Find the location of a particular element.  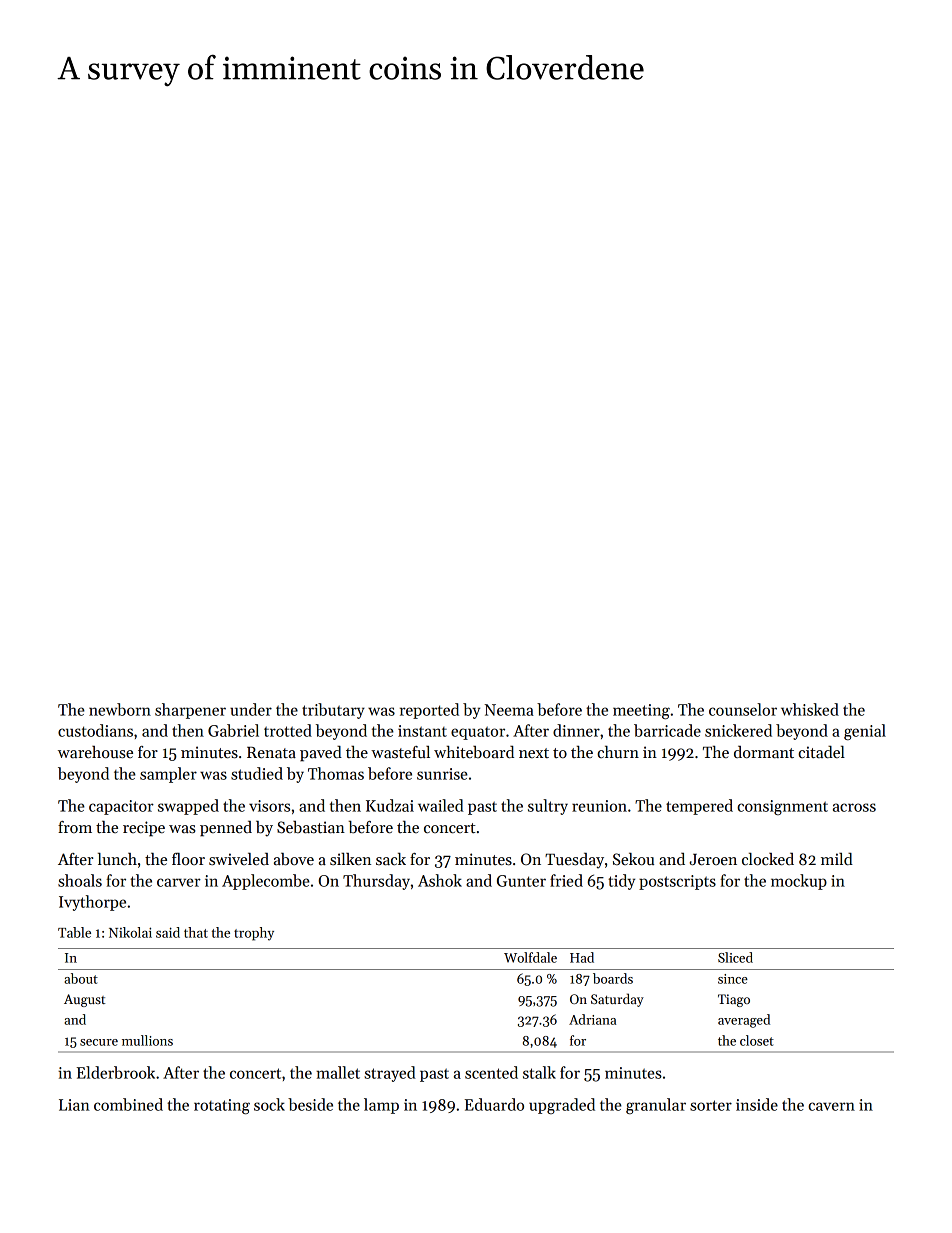

upgraded is located at coordinates (562, 1106).
